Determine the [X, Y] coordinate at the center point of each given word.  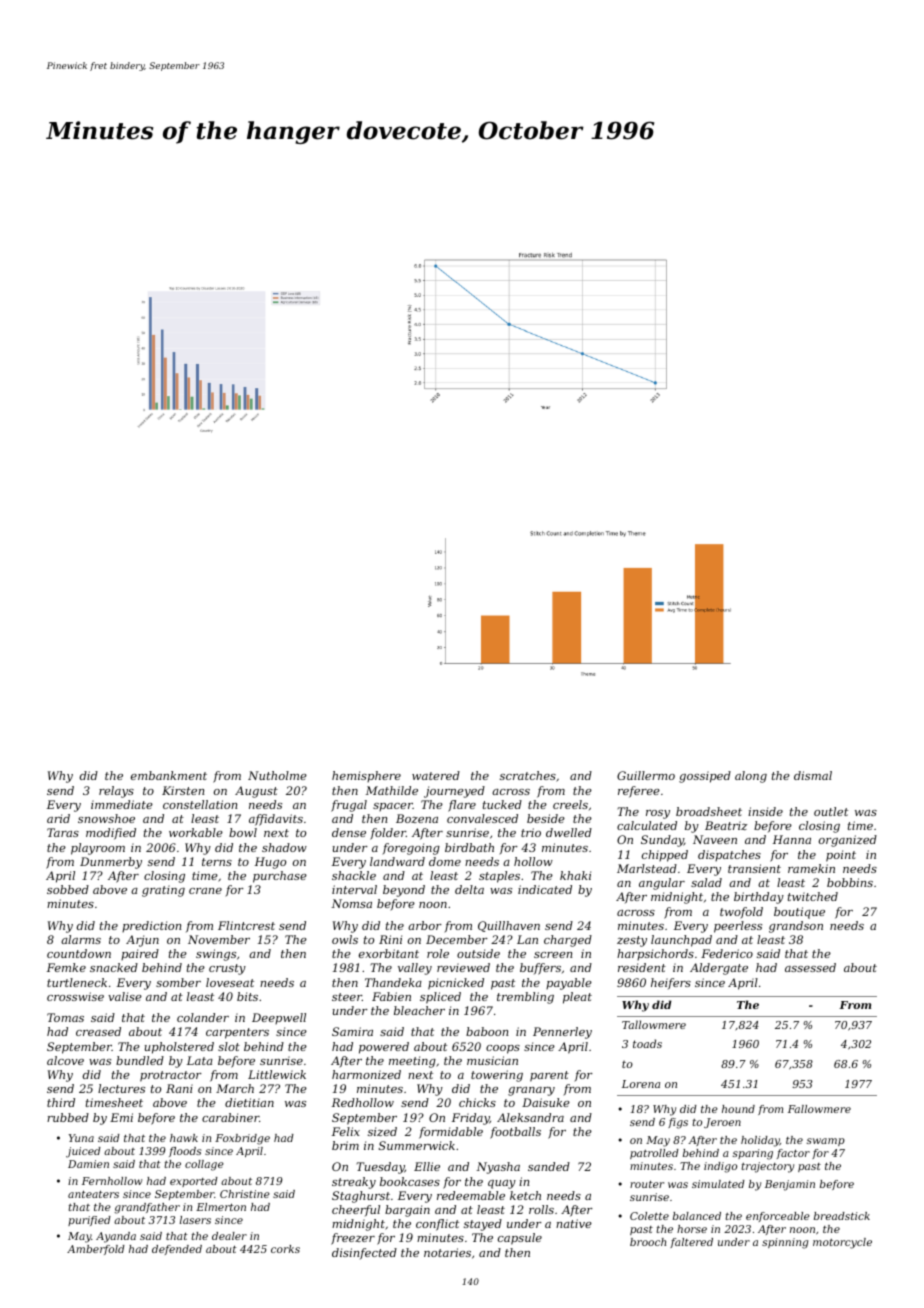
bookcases [410, 1181]
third [61, 1102]
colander [203, 1017]
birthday [759, 898]
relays [116, 792]
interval [354, 889]
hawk [184, 1138]
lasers [195, 1220]
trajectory [768, 1167]
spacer [393, 807]
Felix [346, 1131]
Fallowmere [819, 1109]
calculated [647, 825]
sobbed [68, 889]
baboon [487, 1031]
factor [793, 1154]
